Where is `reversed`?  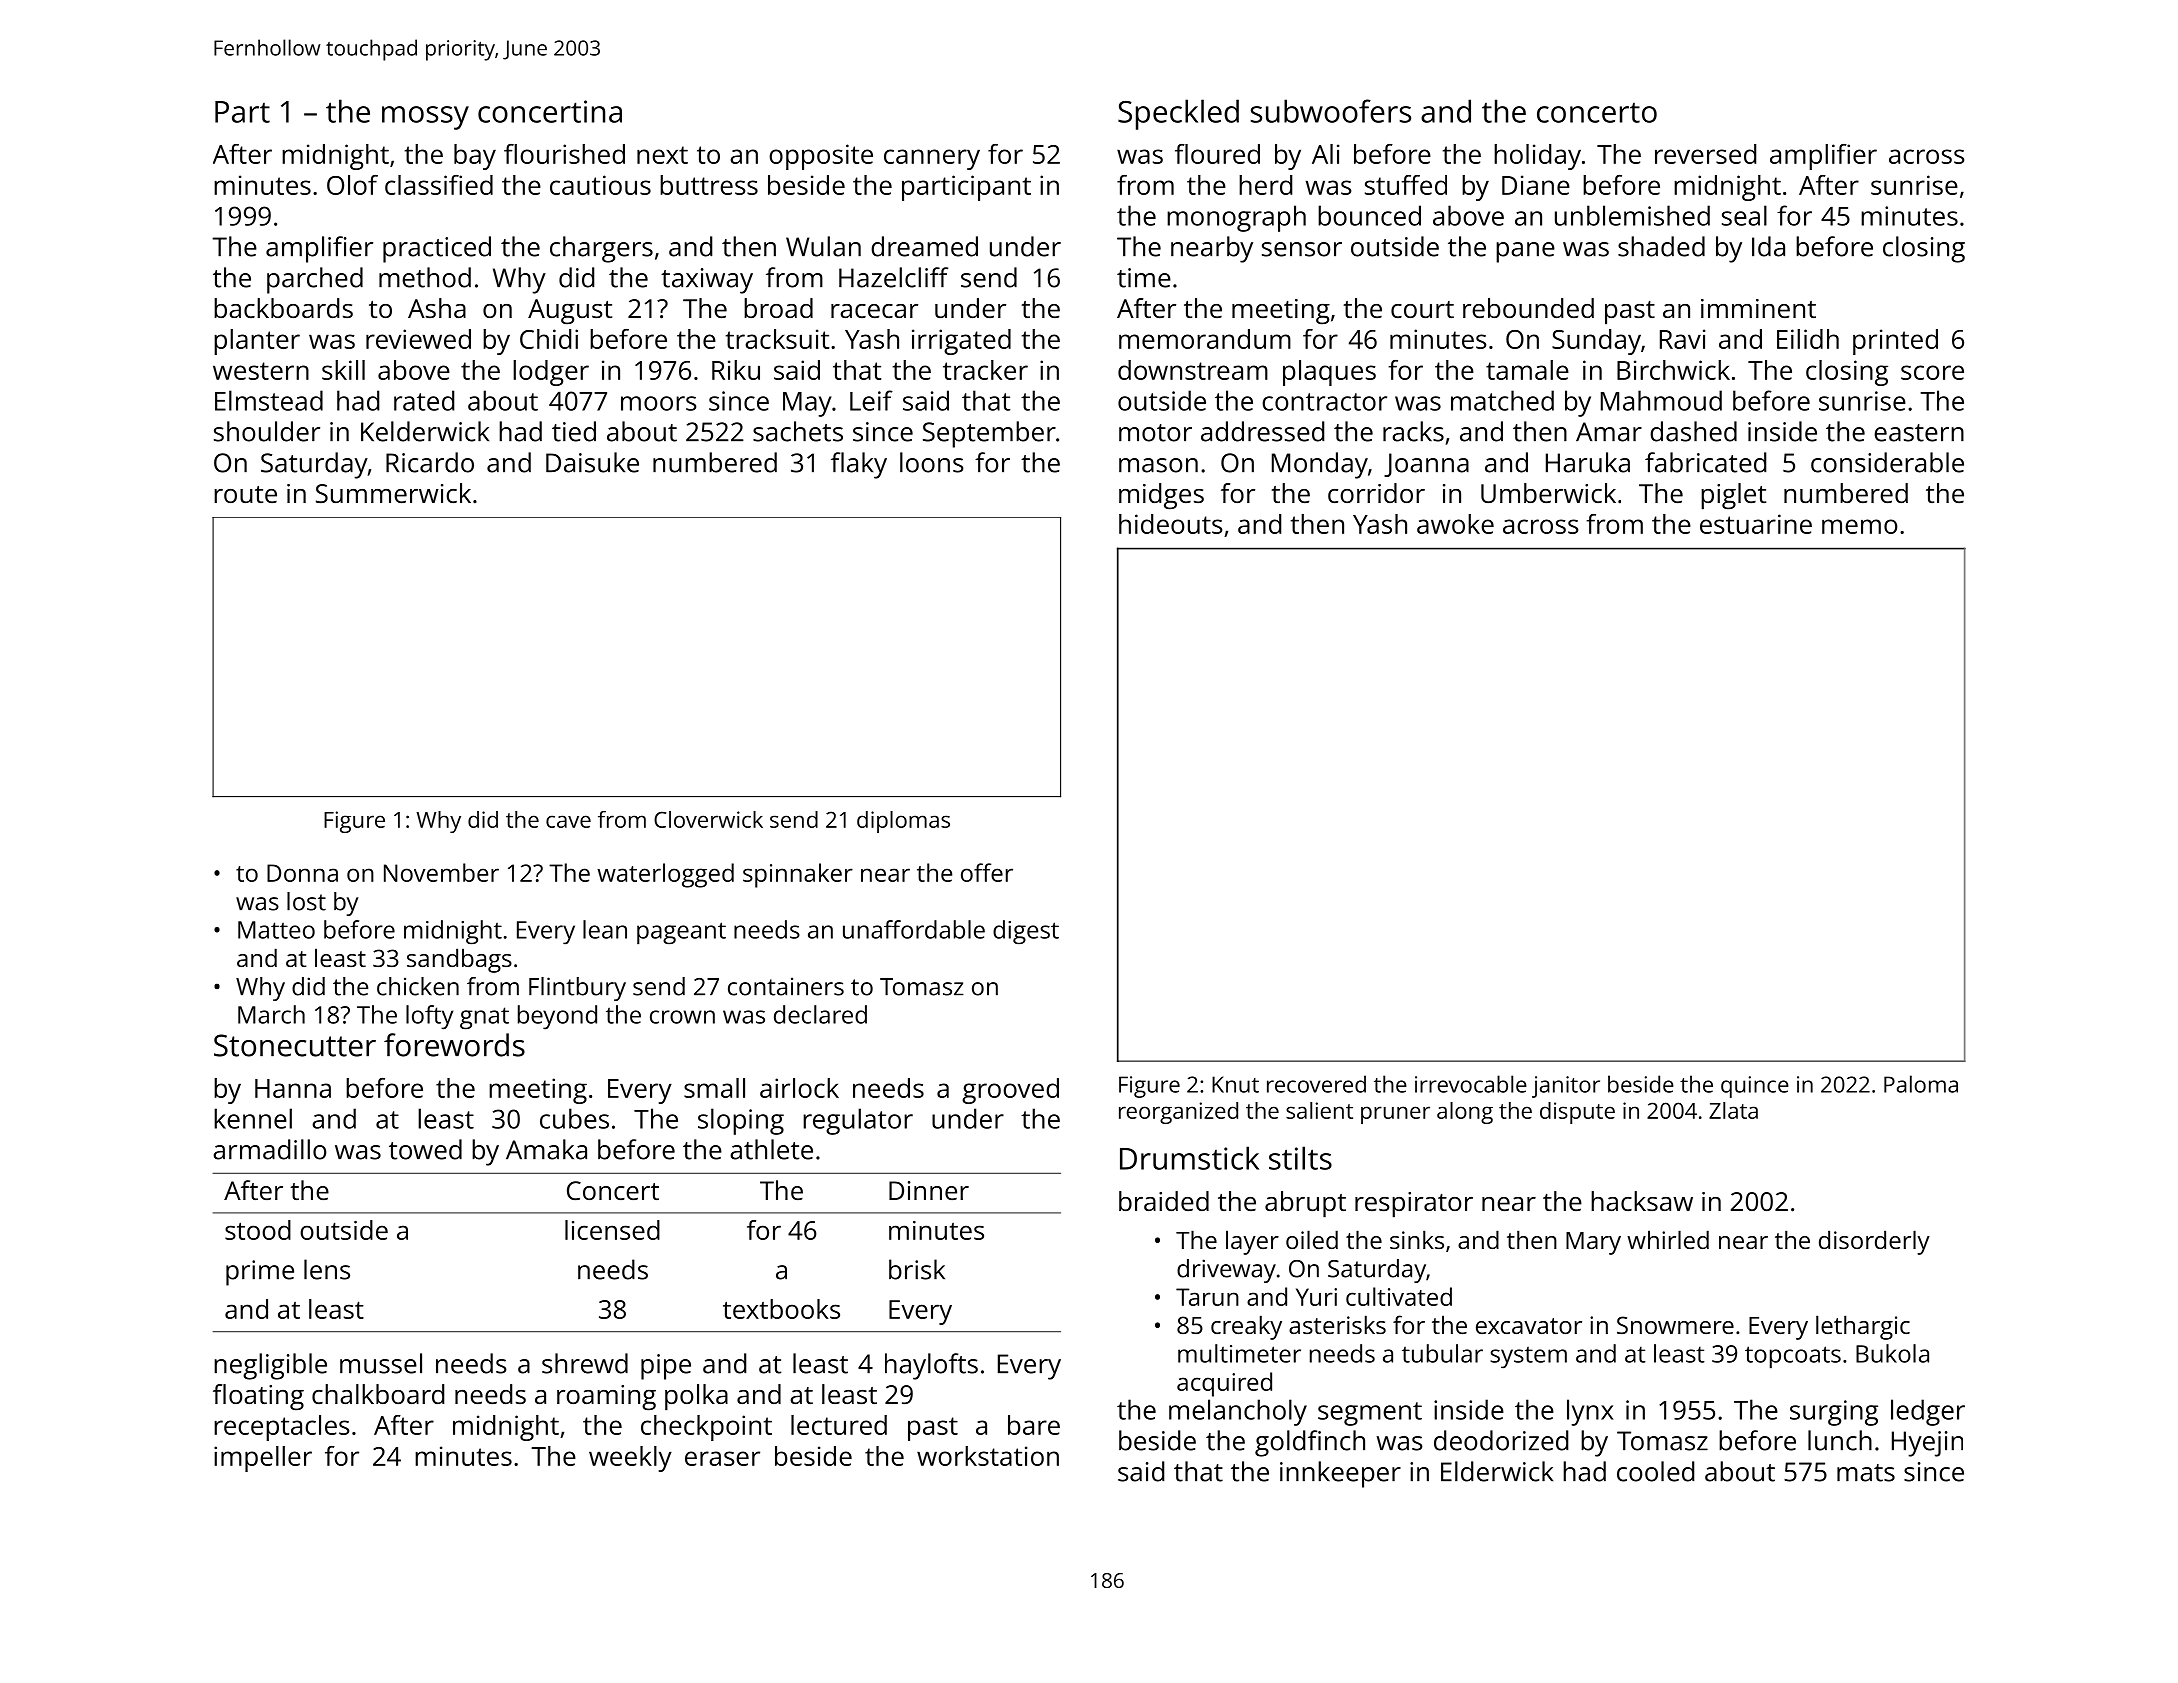 reversed is located at coordinates (1705, 154).
